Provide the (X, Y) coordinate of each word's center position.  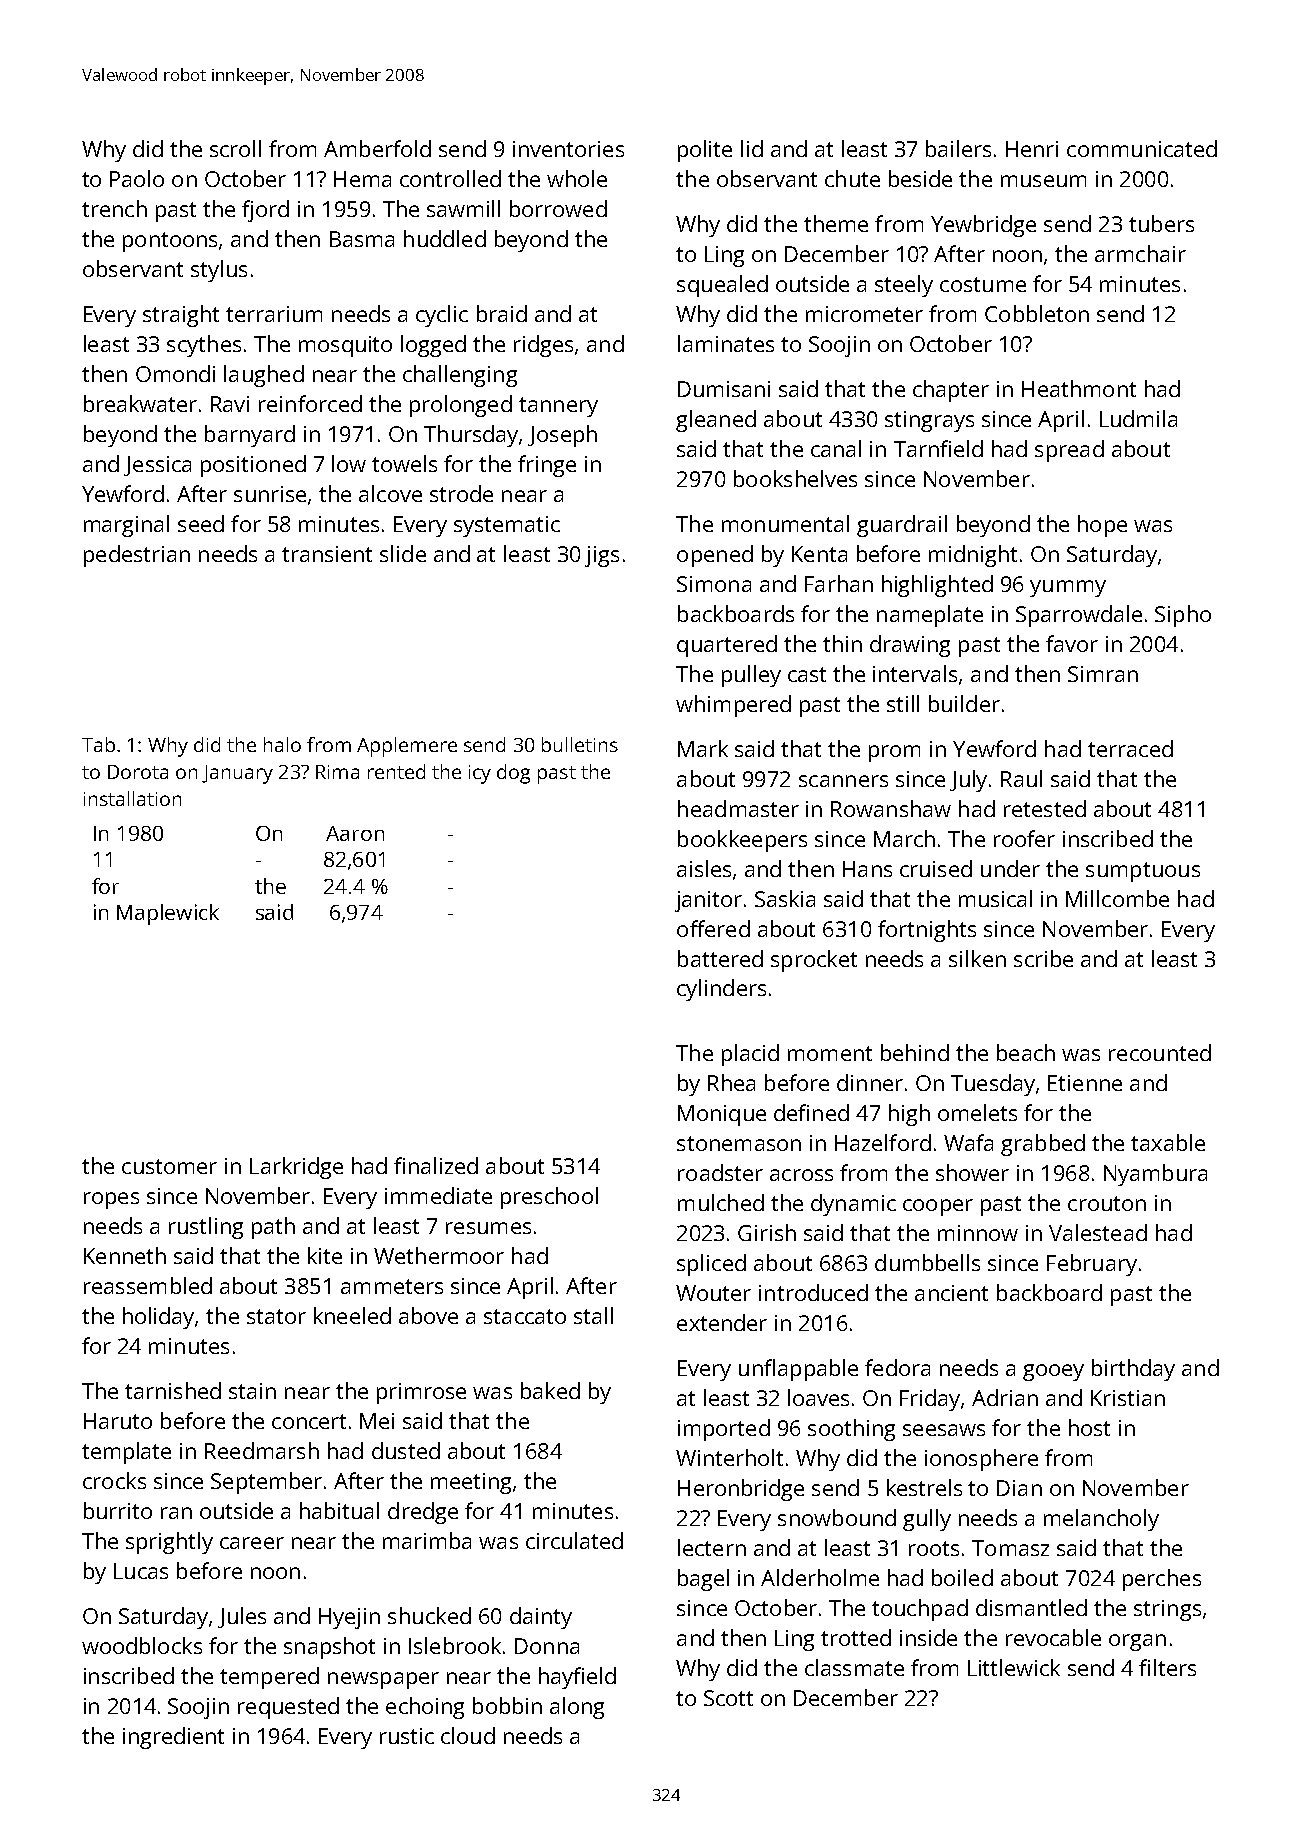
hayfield (577, 1678)
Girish (767, 1232)
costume (983, 284)
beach (1026, 1052)
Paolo (137, 178)
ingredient (173, 1738)
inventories (568, 149)
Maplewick (168, 914)
